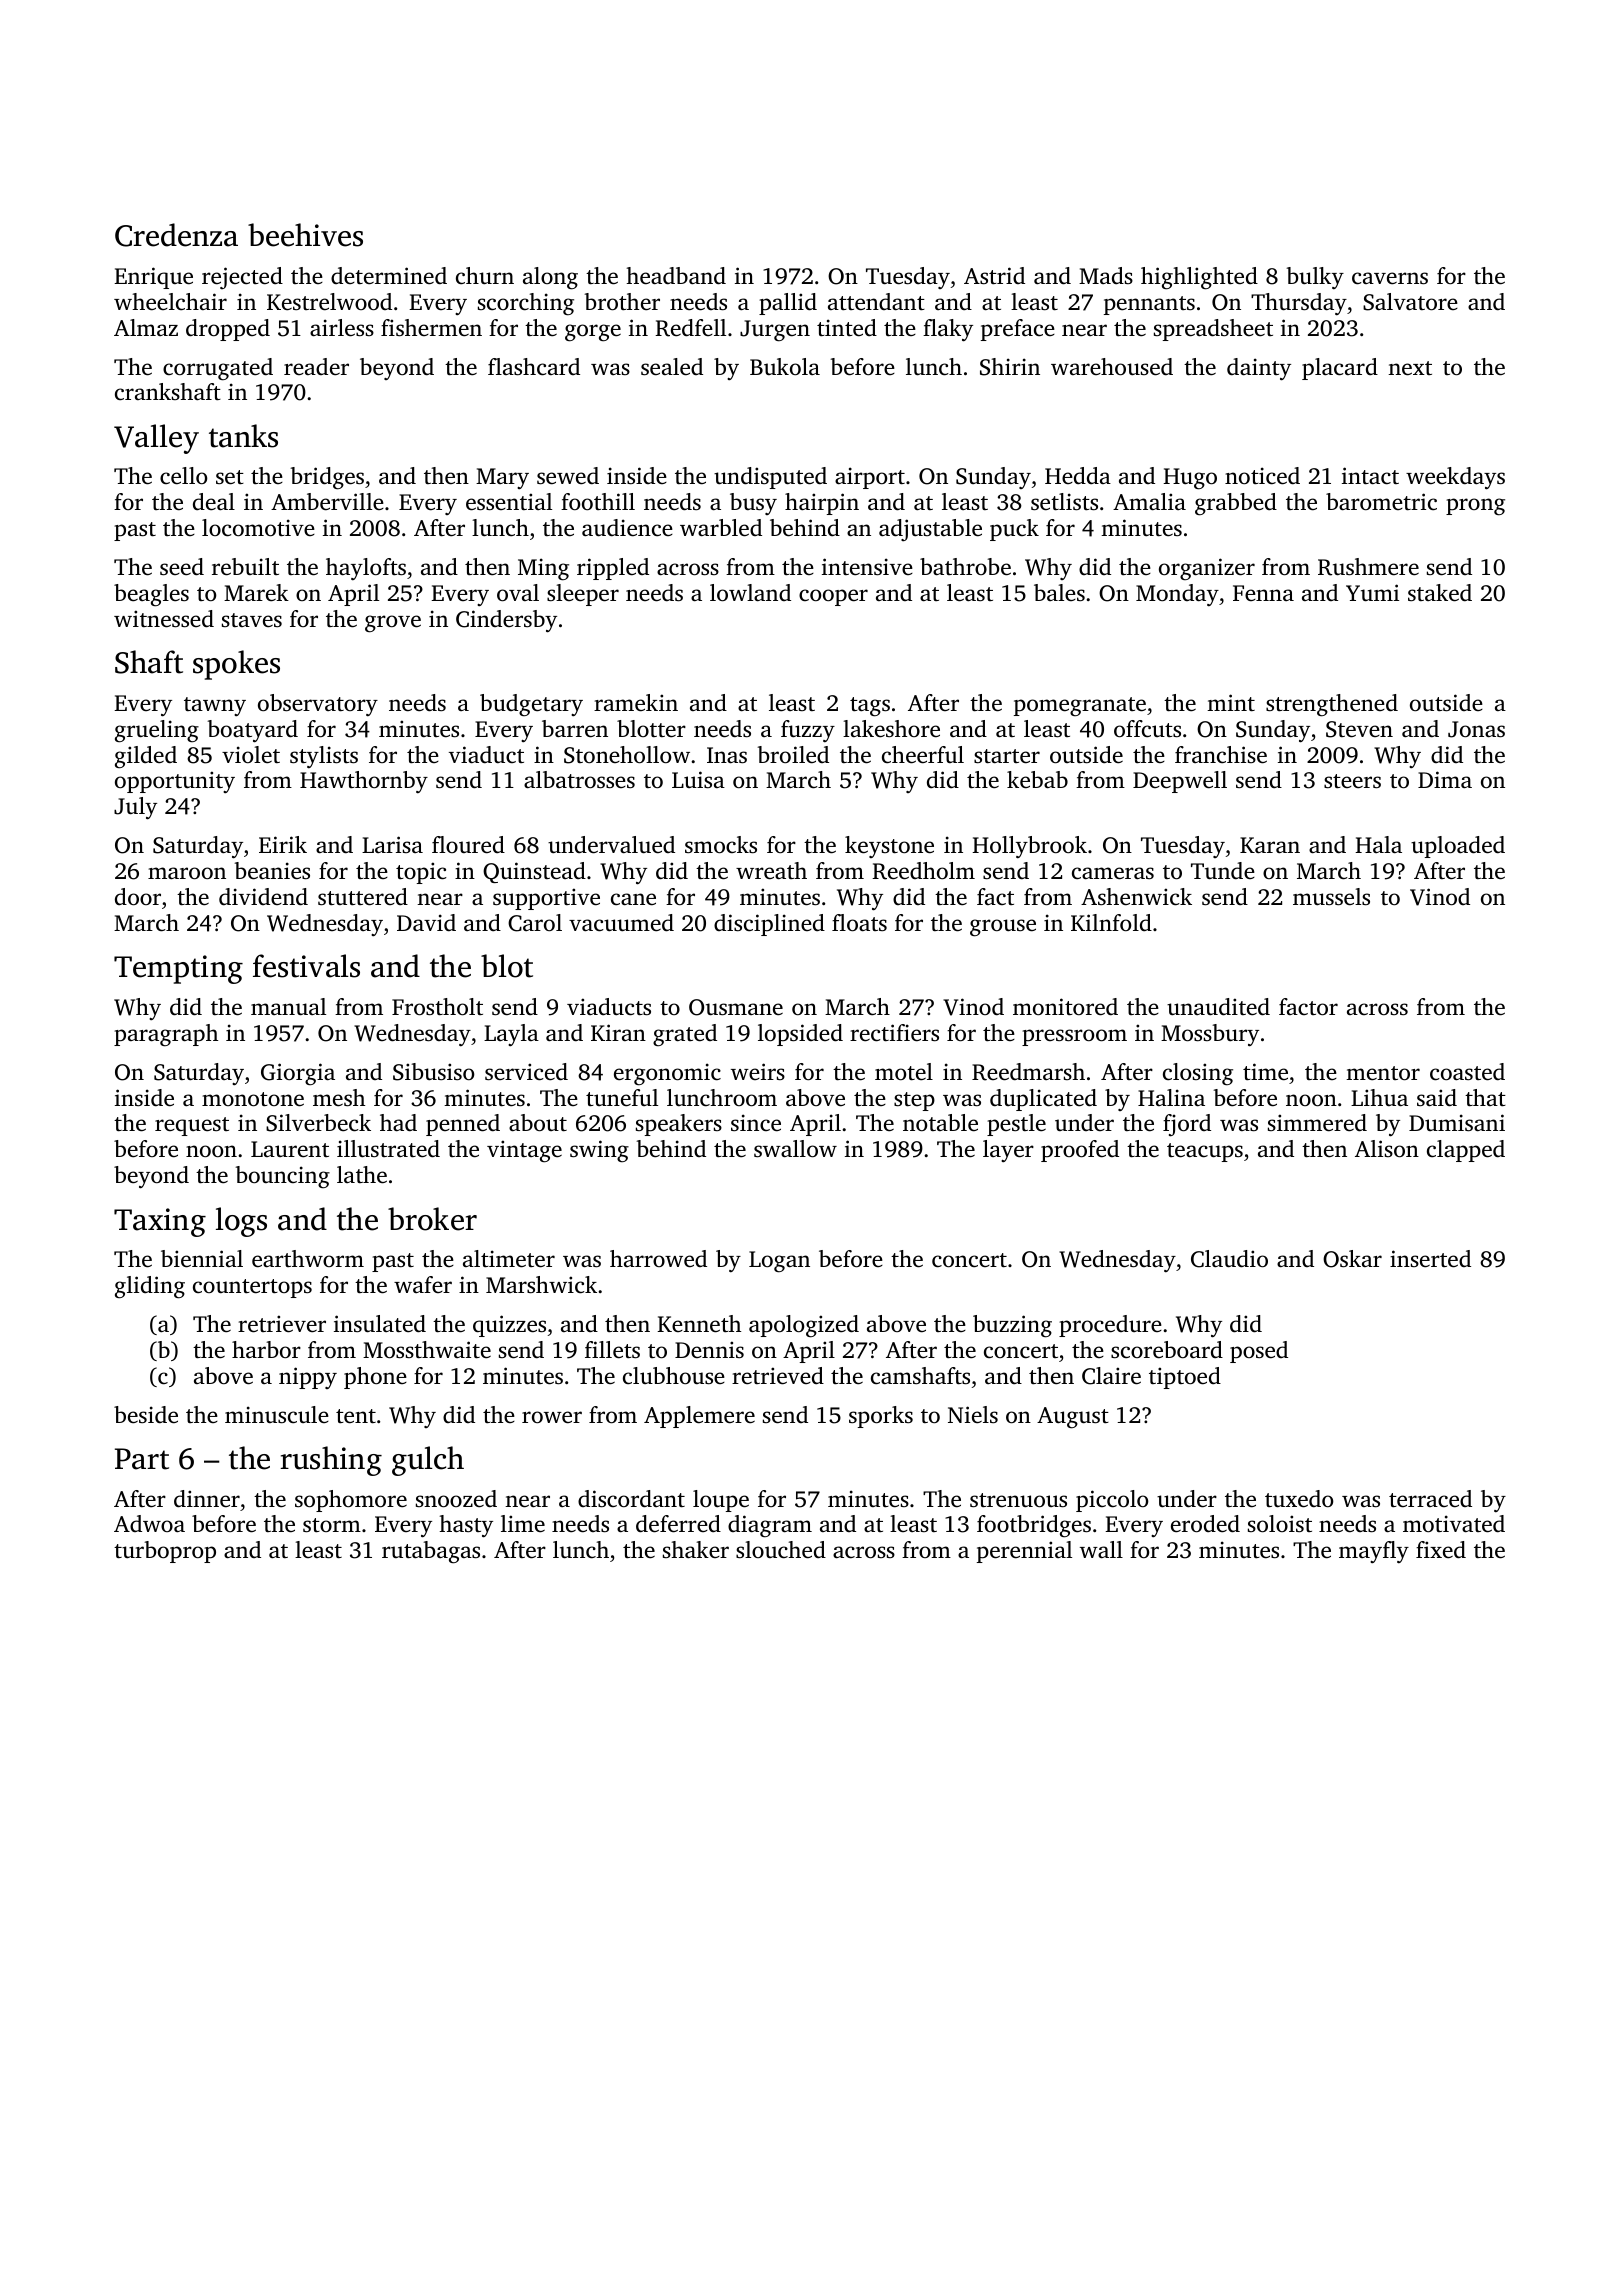 This image has height=2292, width=1620. I want to click on Steven, so click(1359, 729).
